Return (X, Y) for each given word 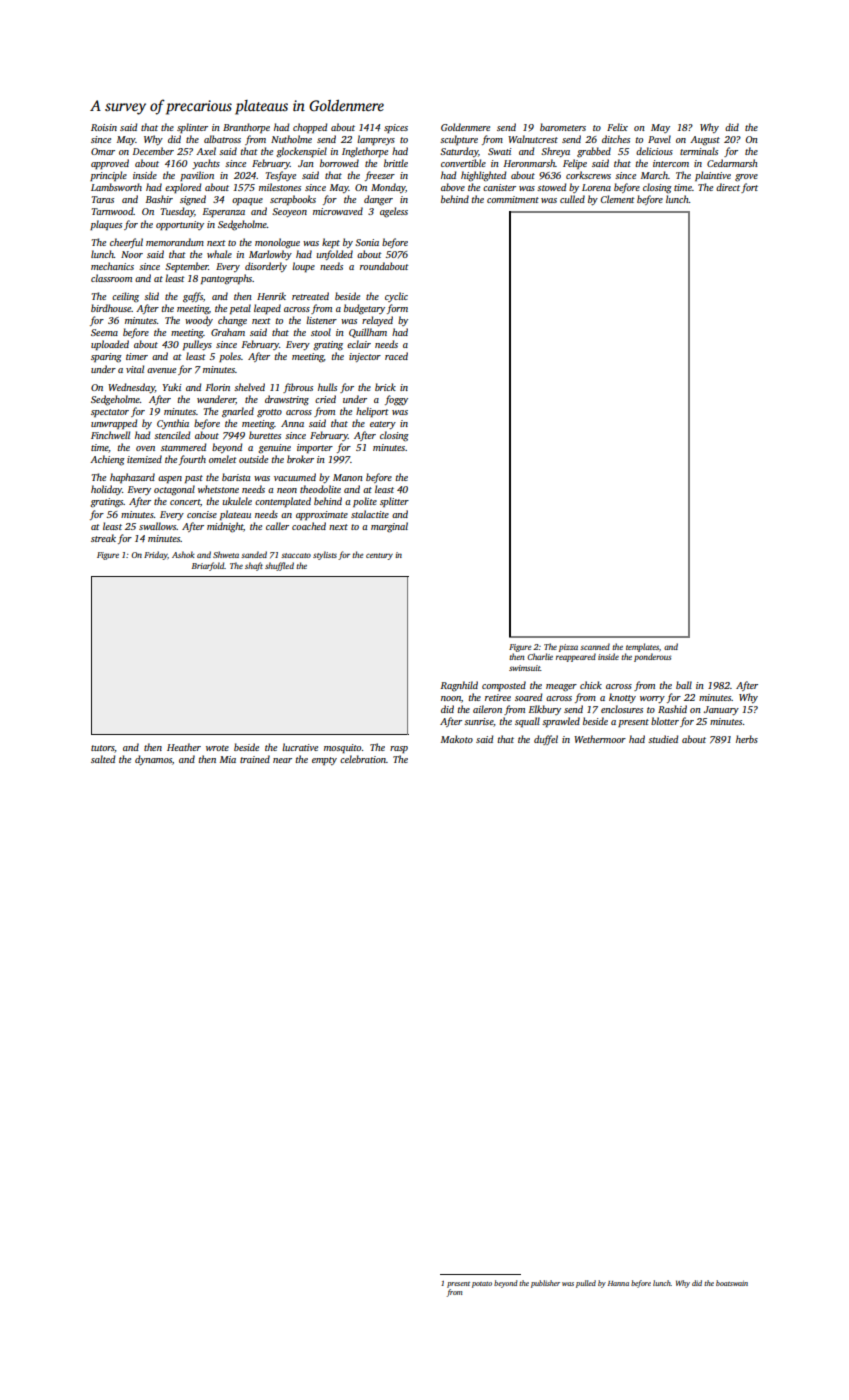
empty (324, 761)
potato (482, 1284)
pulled (586, 1284)
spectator (110, 413)
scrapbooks (293, 200)
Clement (618, 199)
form (397, 309)
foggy (396, 400)
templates (642, 647)
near (282, 760)
